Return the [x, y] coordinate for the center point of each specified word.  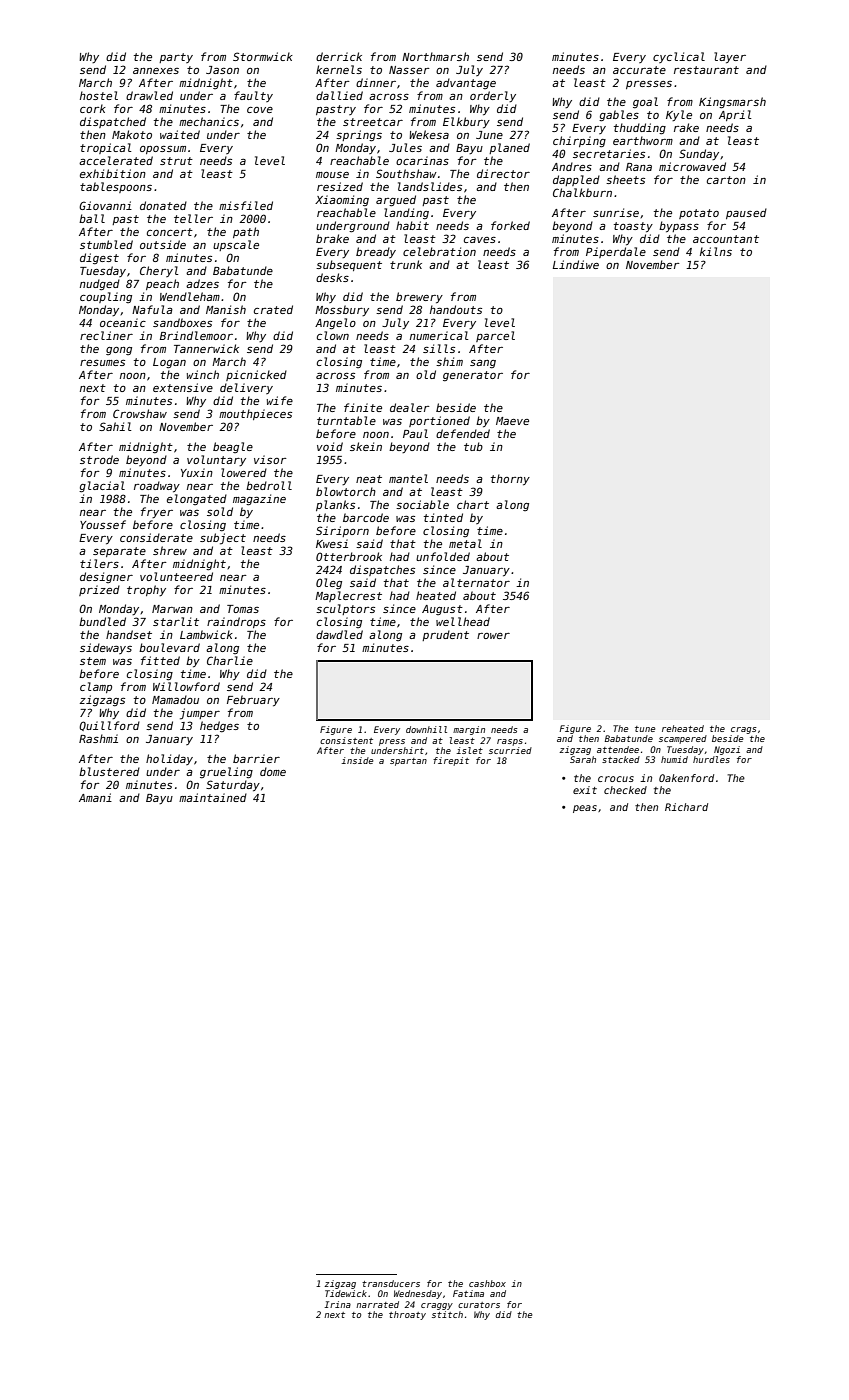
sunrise [616, 212]
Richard [686, 807]
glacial [102, 487]
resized [340, 186]
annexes [156, 71]
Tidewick [346, 1293]
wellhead [463, 621]
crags [744, 730]
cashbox [487, 1283]
